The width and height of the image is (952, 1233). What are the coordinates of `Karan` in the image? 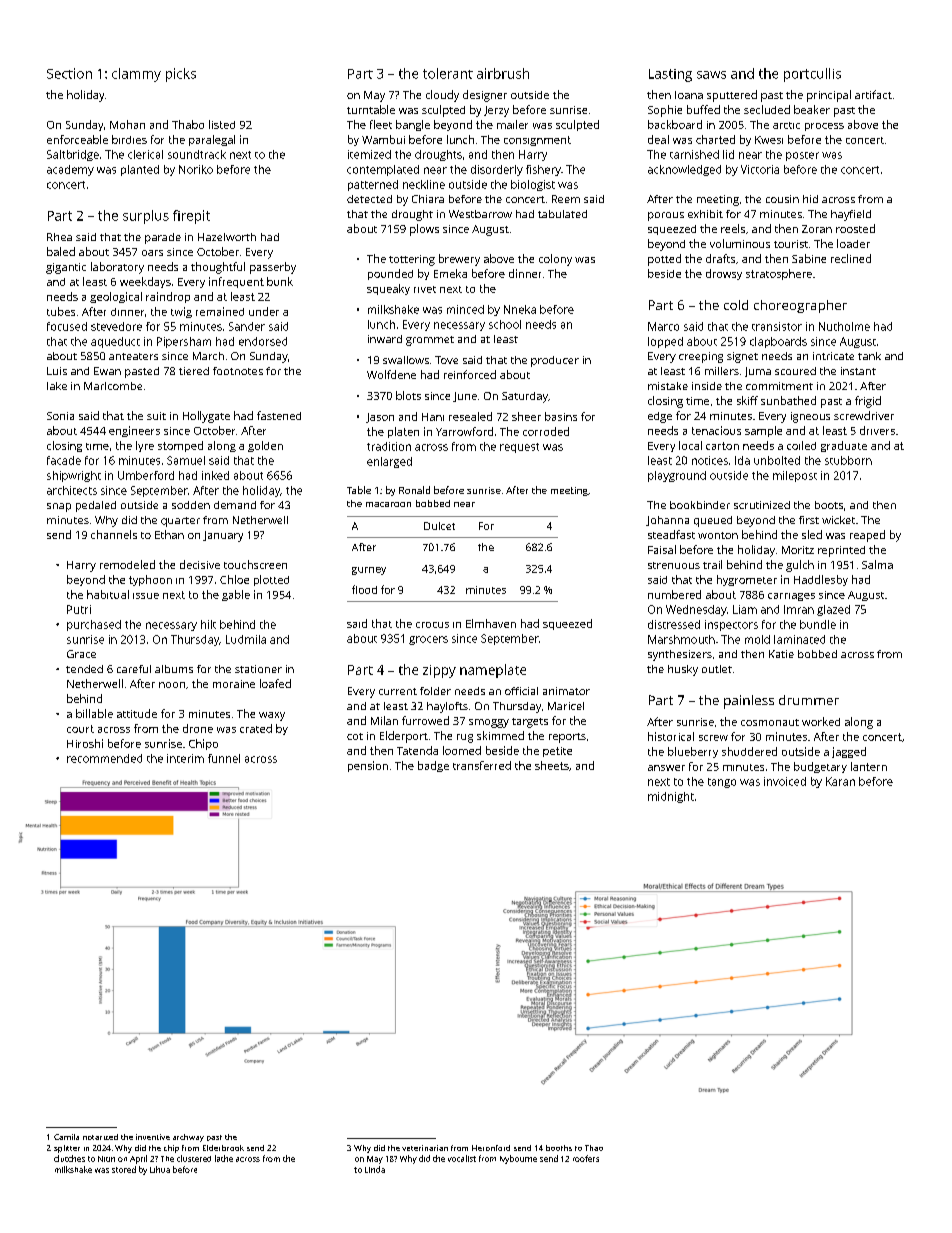 It's located at (840, 781).
